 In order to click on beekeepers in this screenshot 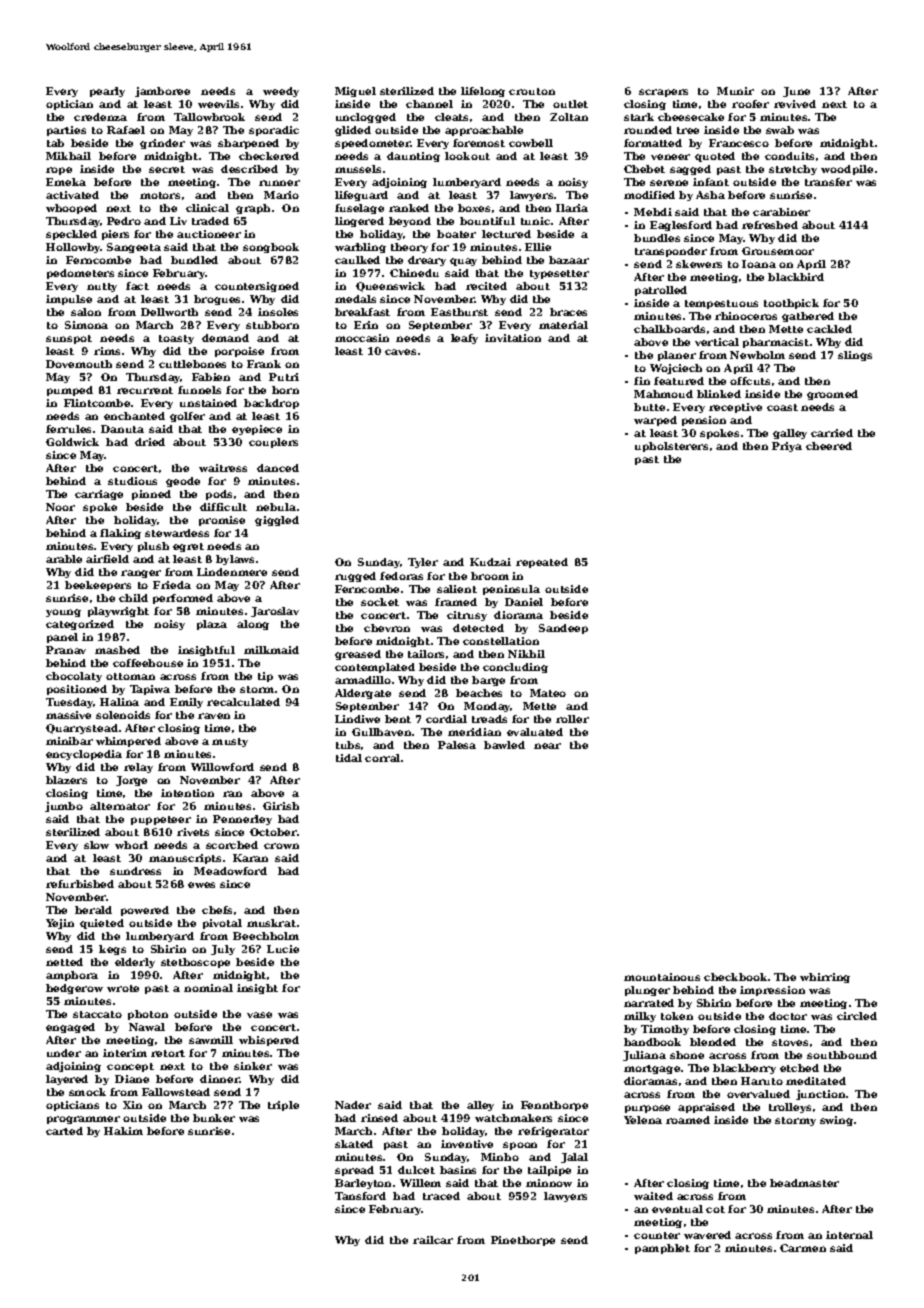, I will do `click(98, 586)`.
